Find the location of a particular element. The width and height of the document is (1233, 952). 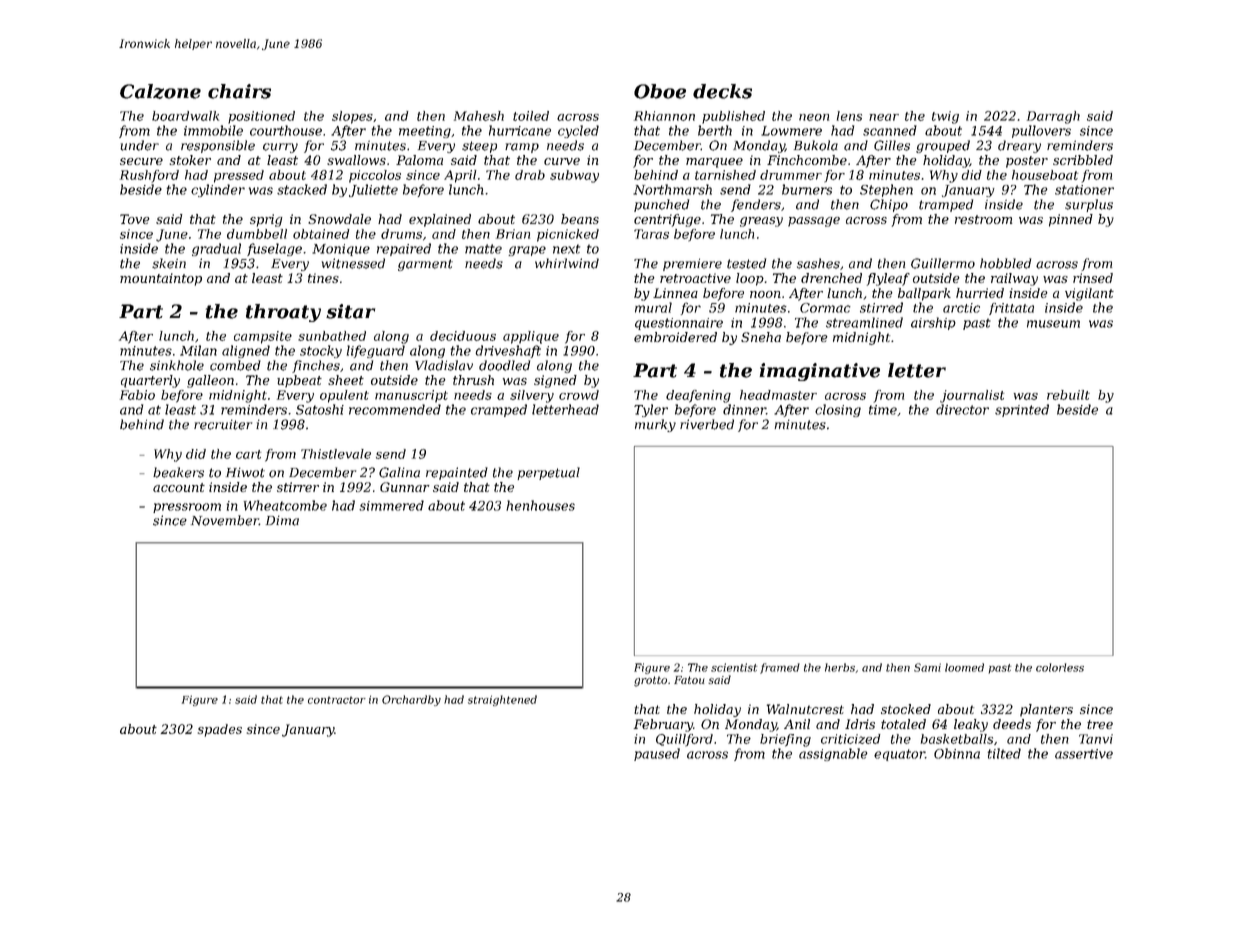

Guillermo is located at coordinates (943, 263).
